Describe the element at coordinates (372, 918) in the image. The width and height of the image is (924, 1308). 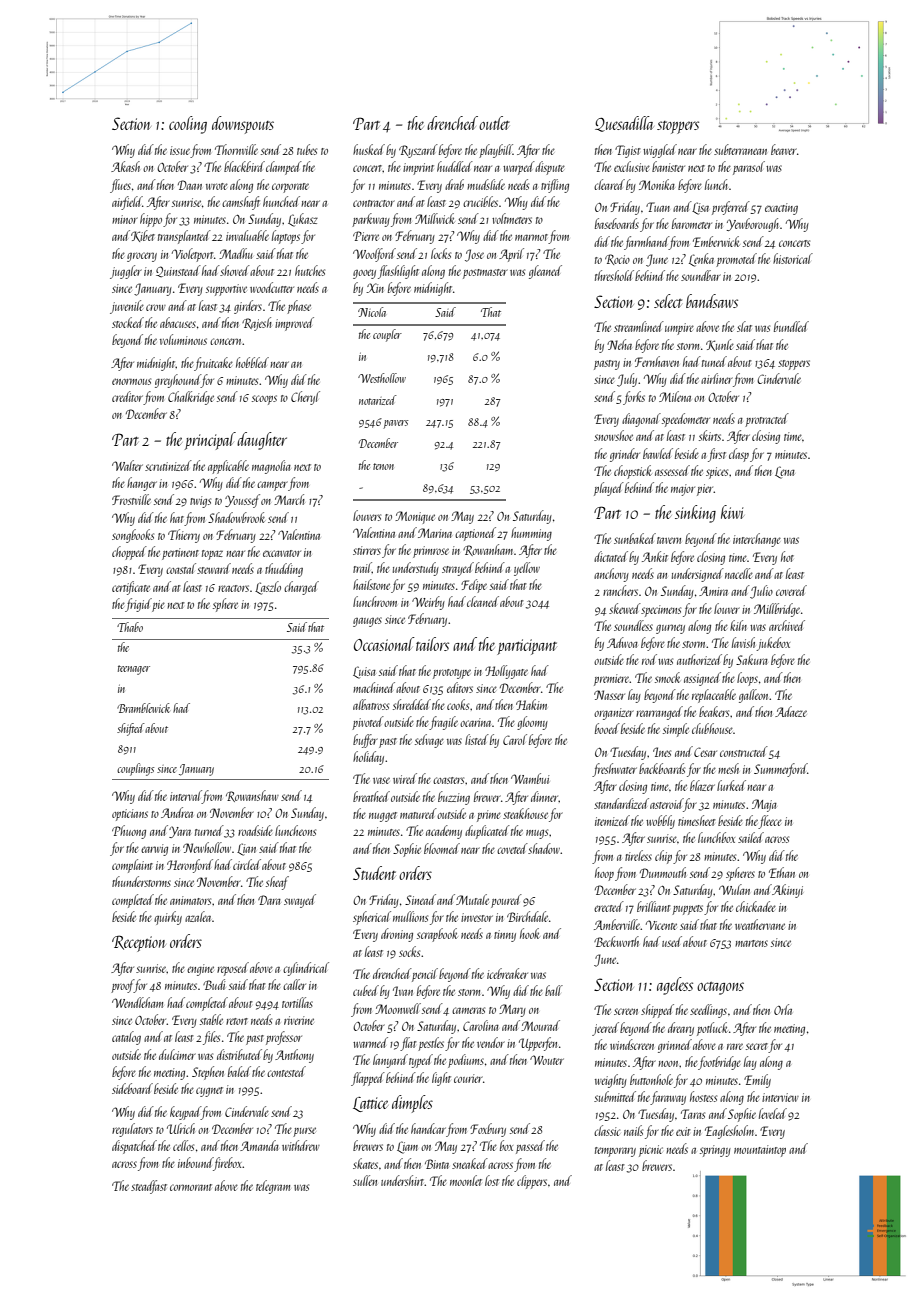
I see `spherical` at that location.
